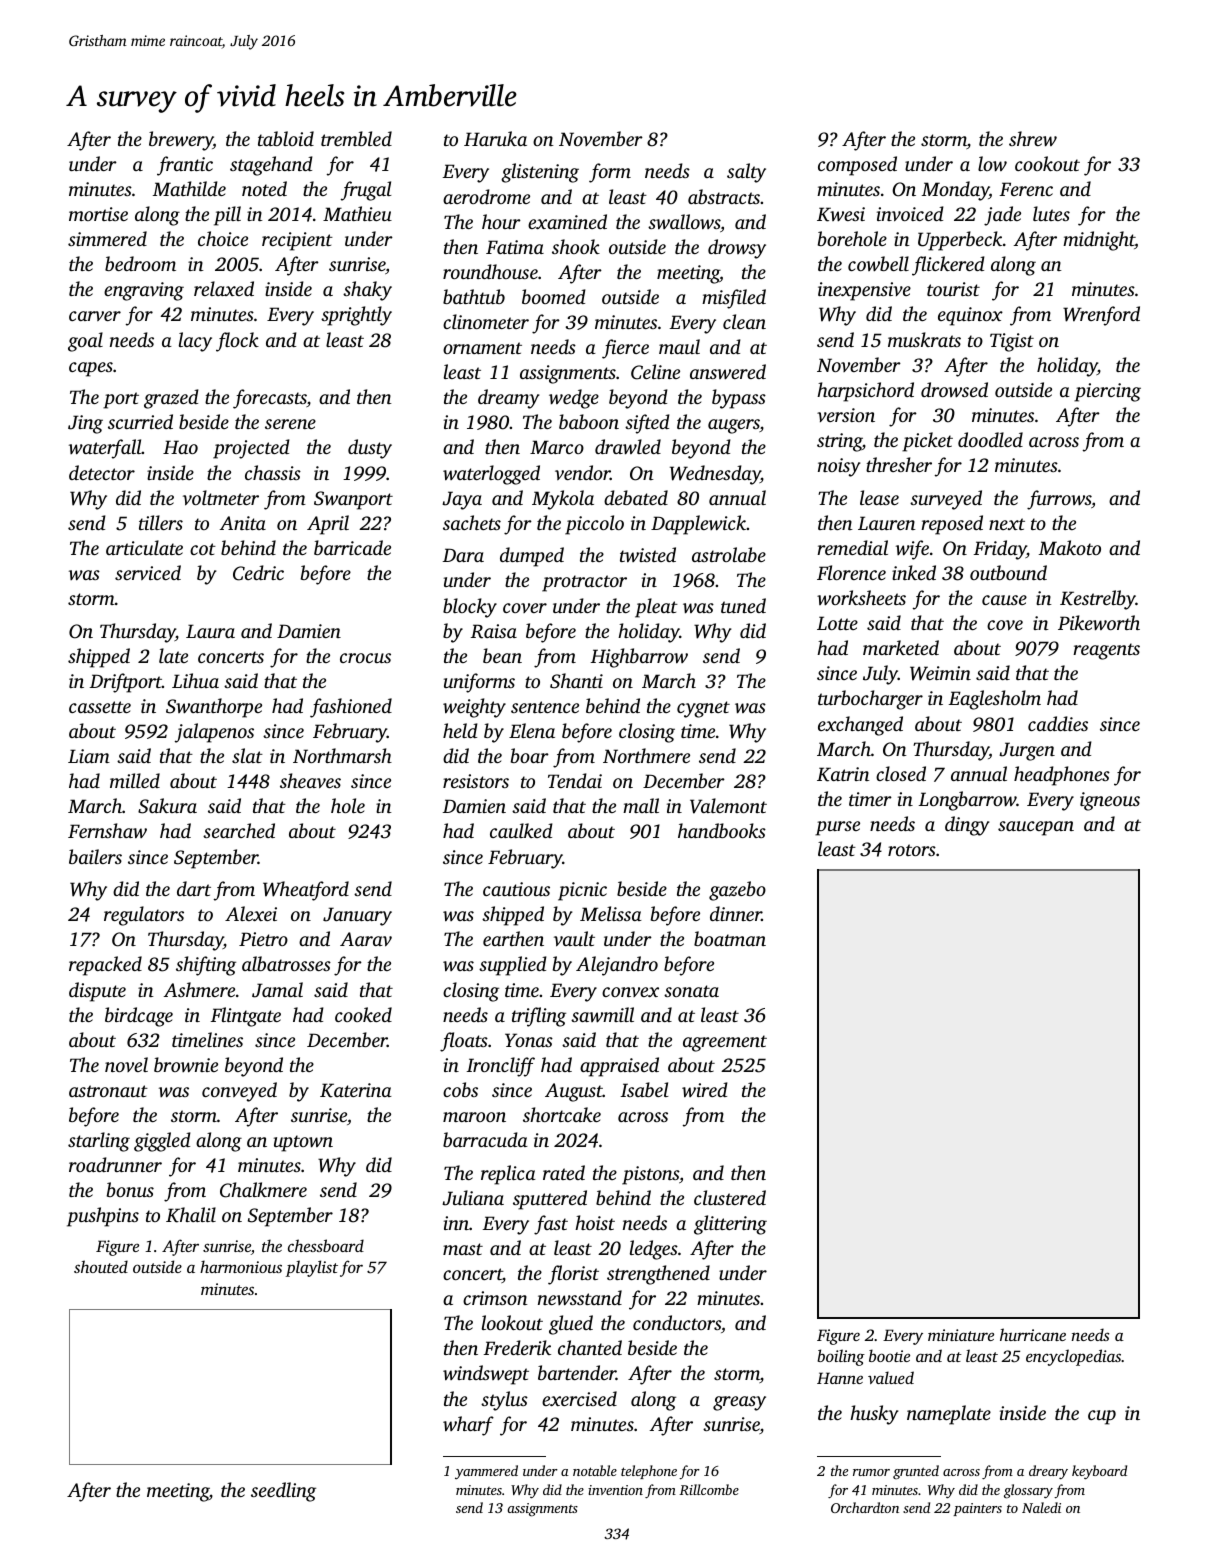  I want to click on Swanthorpe, so click(214, 708).
